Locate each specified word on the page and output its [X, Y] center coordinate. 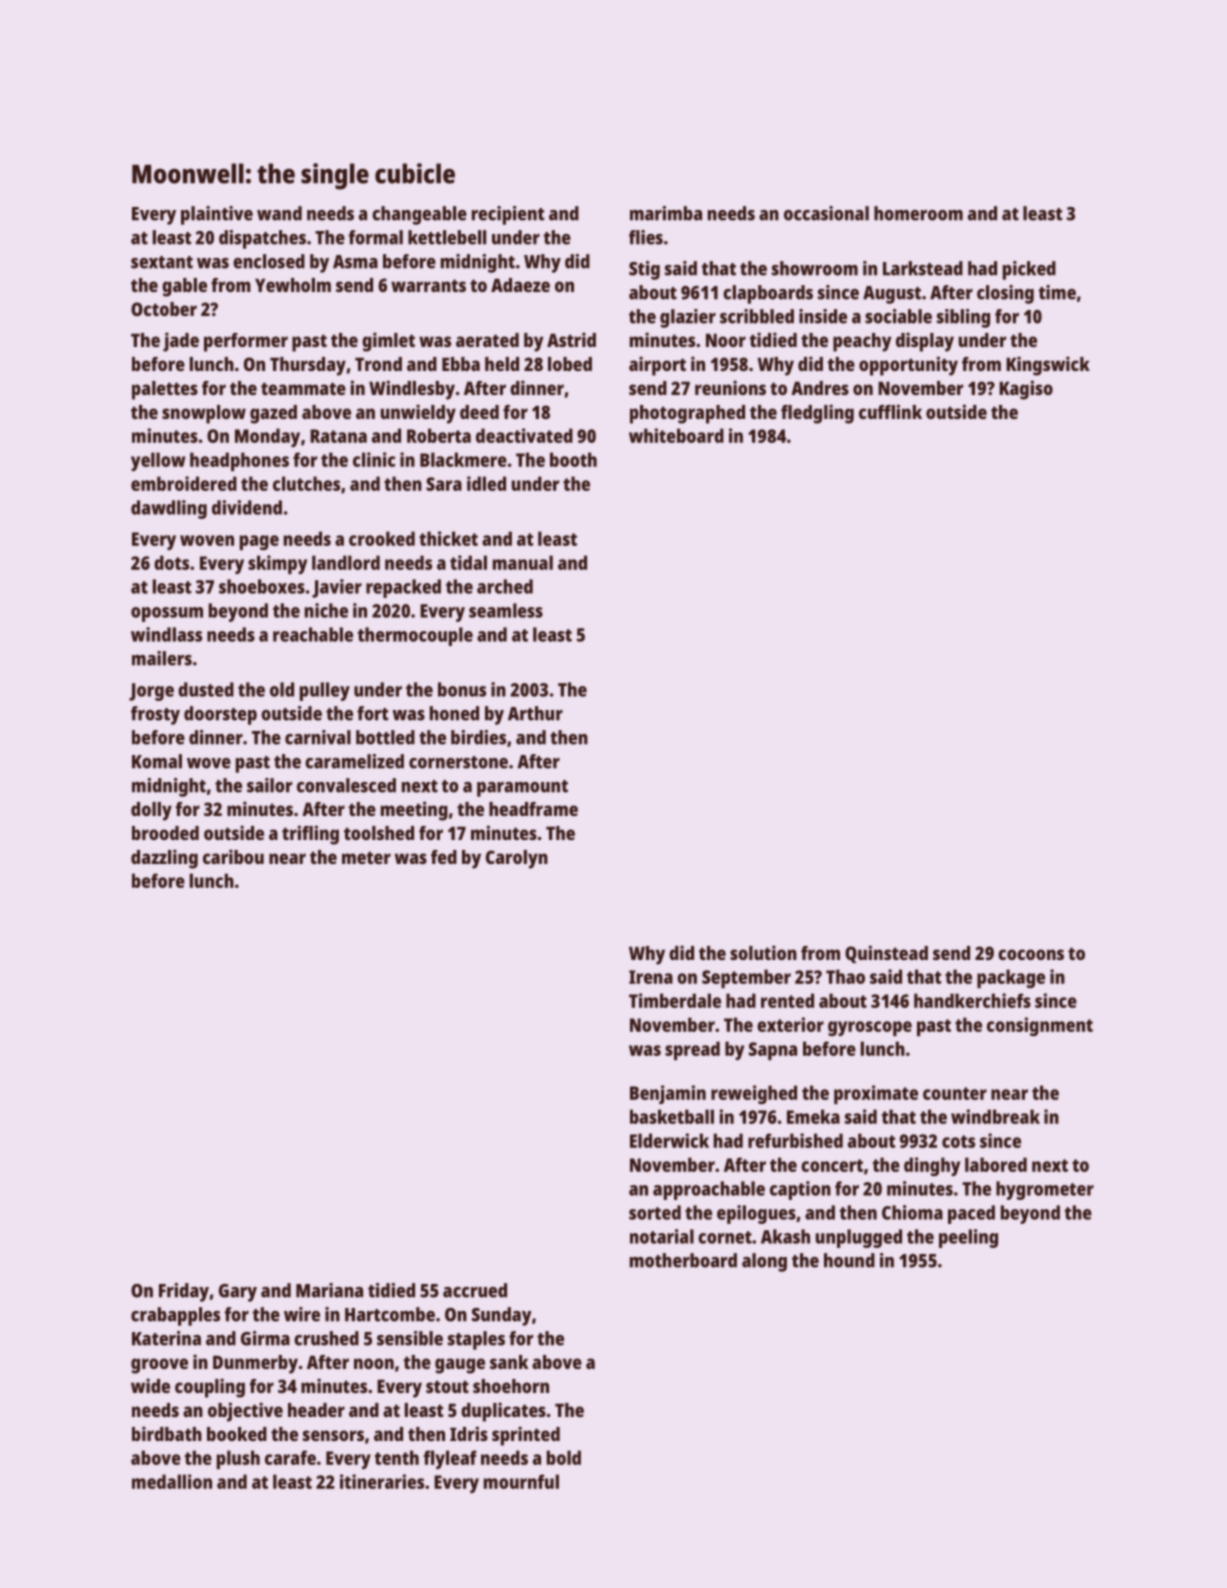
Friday [184, 1292]
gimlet [388, 342]
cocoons [1031, 954]
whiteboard [676, 435]
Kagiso [1026, 390]
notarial [662, 1236]
